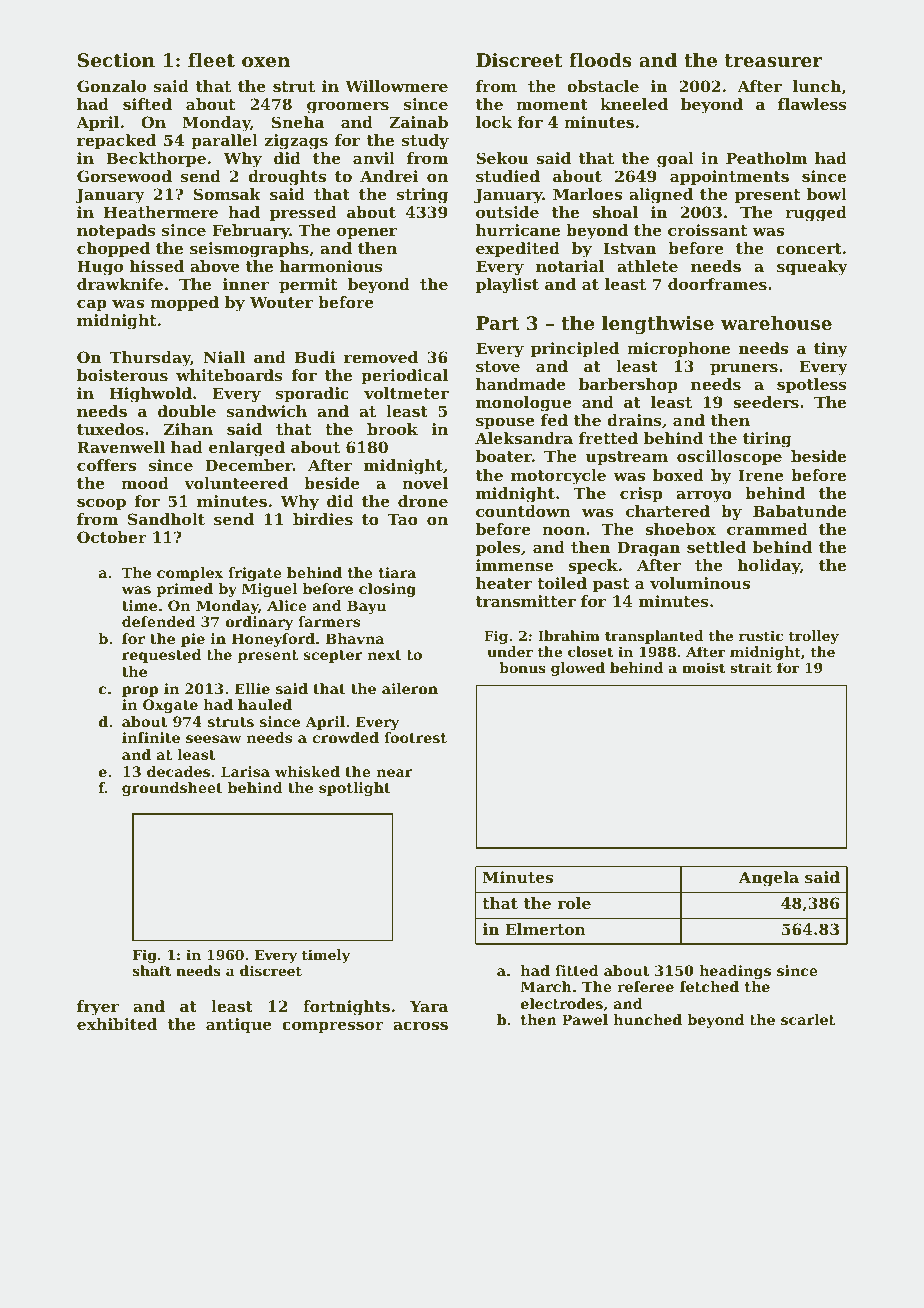 The height and width of the screenshot is (1308, 924). I want to click on infinite, so click(151, 737).
